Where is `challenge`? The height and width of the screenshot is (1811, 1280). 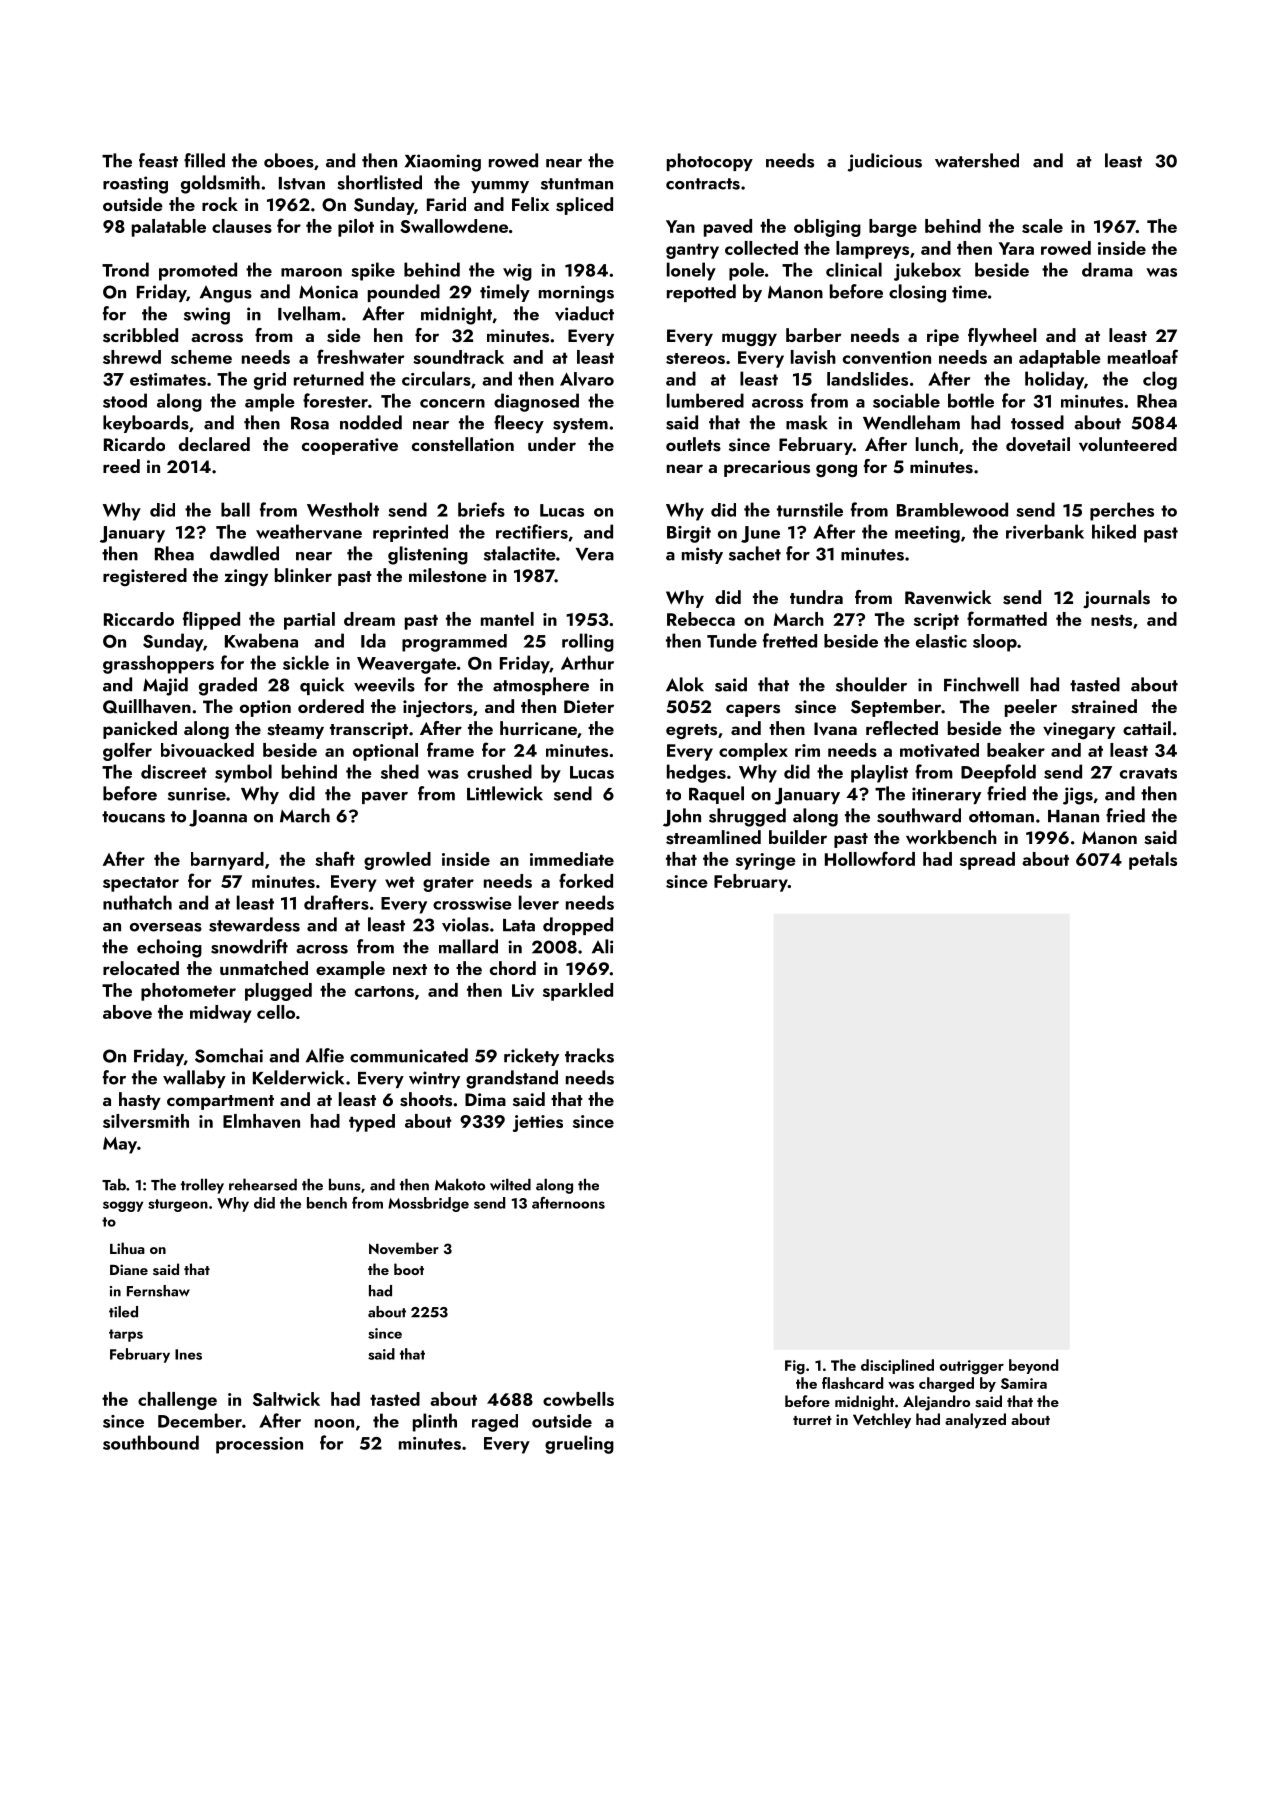 challenge is located at coordinates (177, 1401).
